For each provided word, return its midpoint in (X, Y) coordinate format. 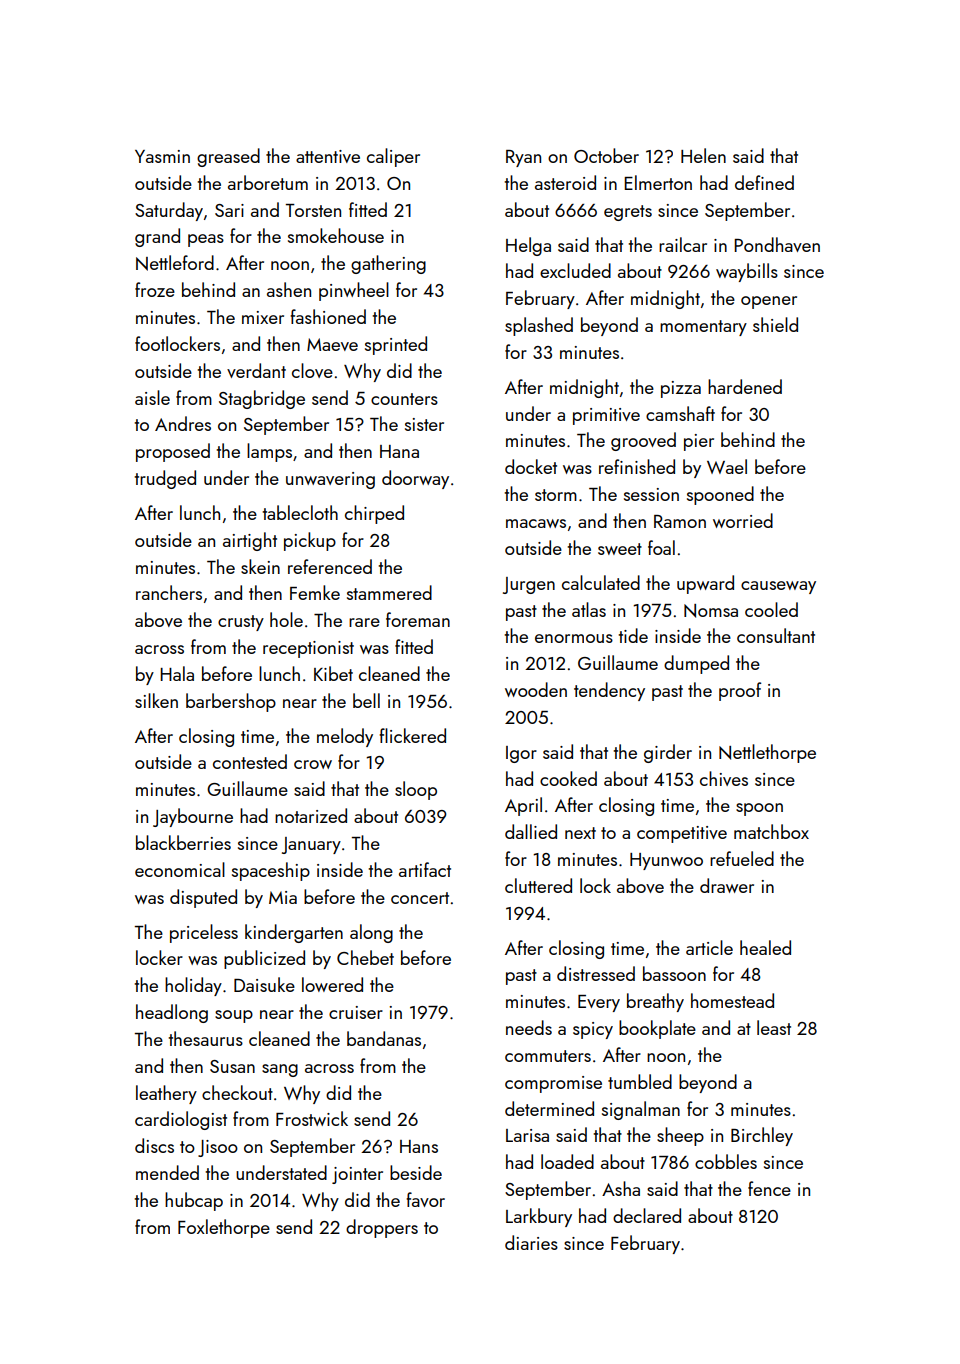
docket (531, 466)
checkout (237, 1092)
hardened (745, 386)
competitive (682, 834)
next (580, 833)
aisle (152, 397)
